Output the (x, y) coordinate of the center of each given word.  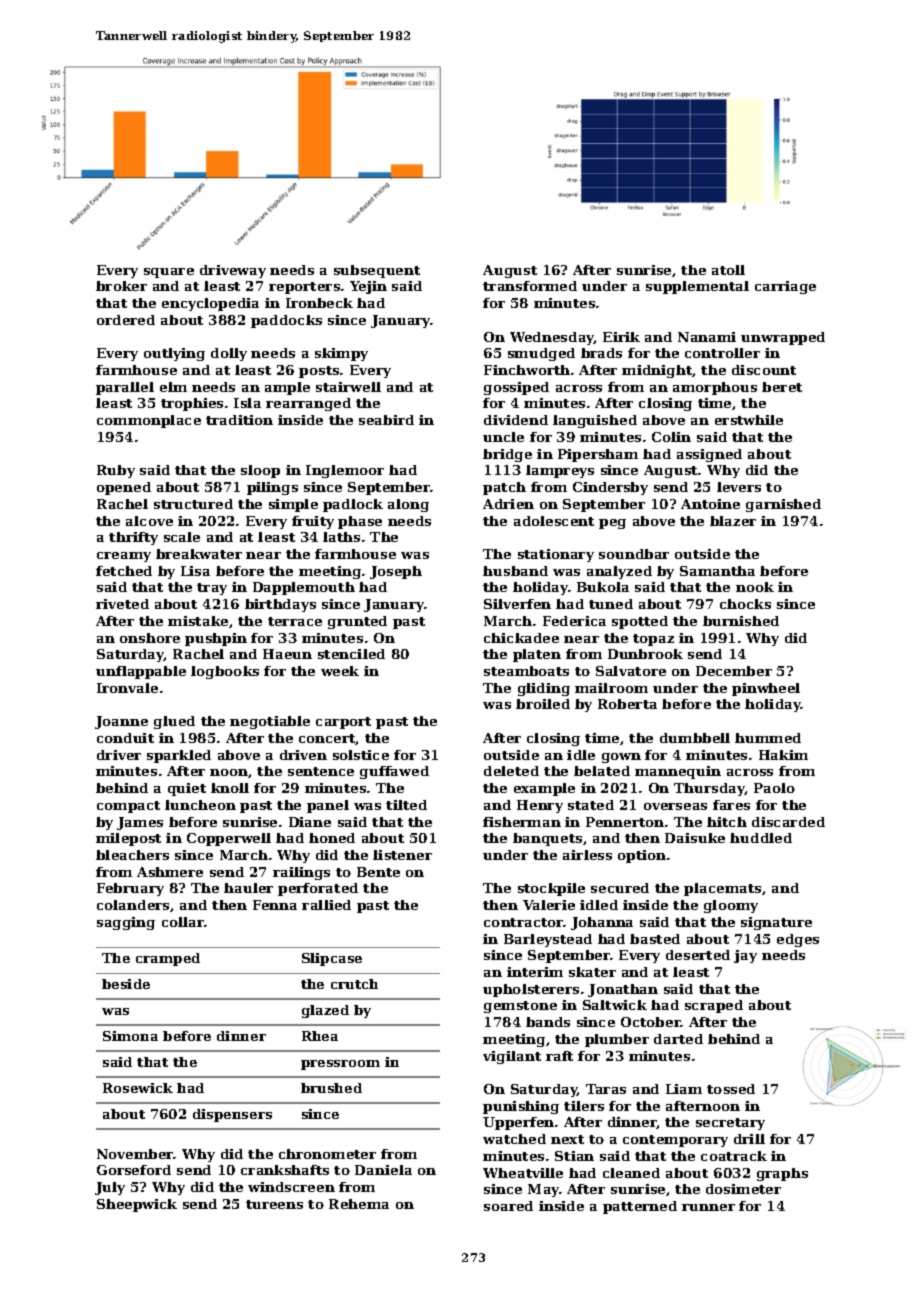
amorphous (715, 388)
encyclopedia (210, 304)
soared (508, 1206)
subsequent (377, 271)
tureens (274, 1204)
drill (749, 1139)
